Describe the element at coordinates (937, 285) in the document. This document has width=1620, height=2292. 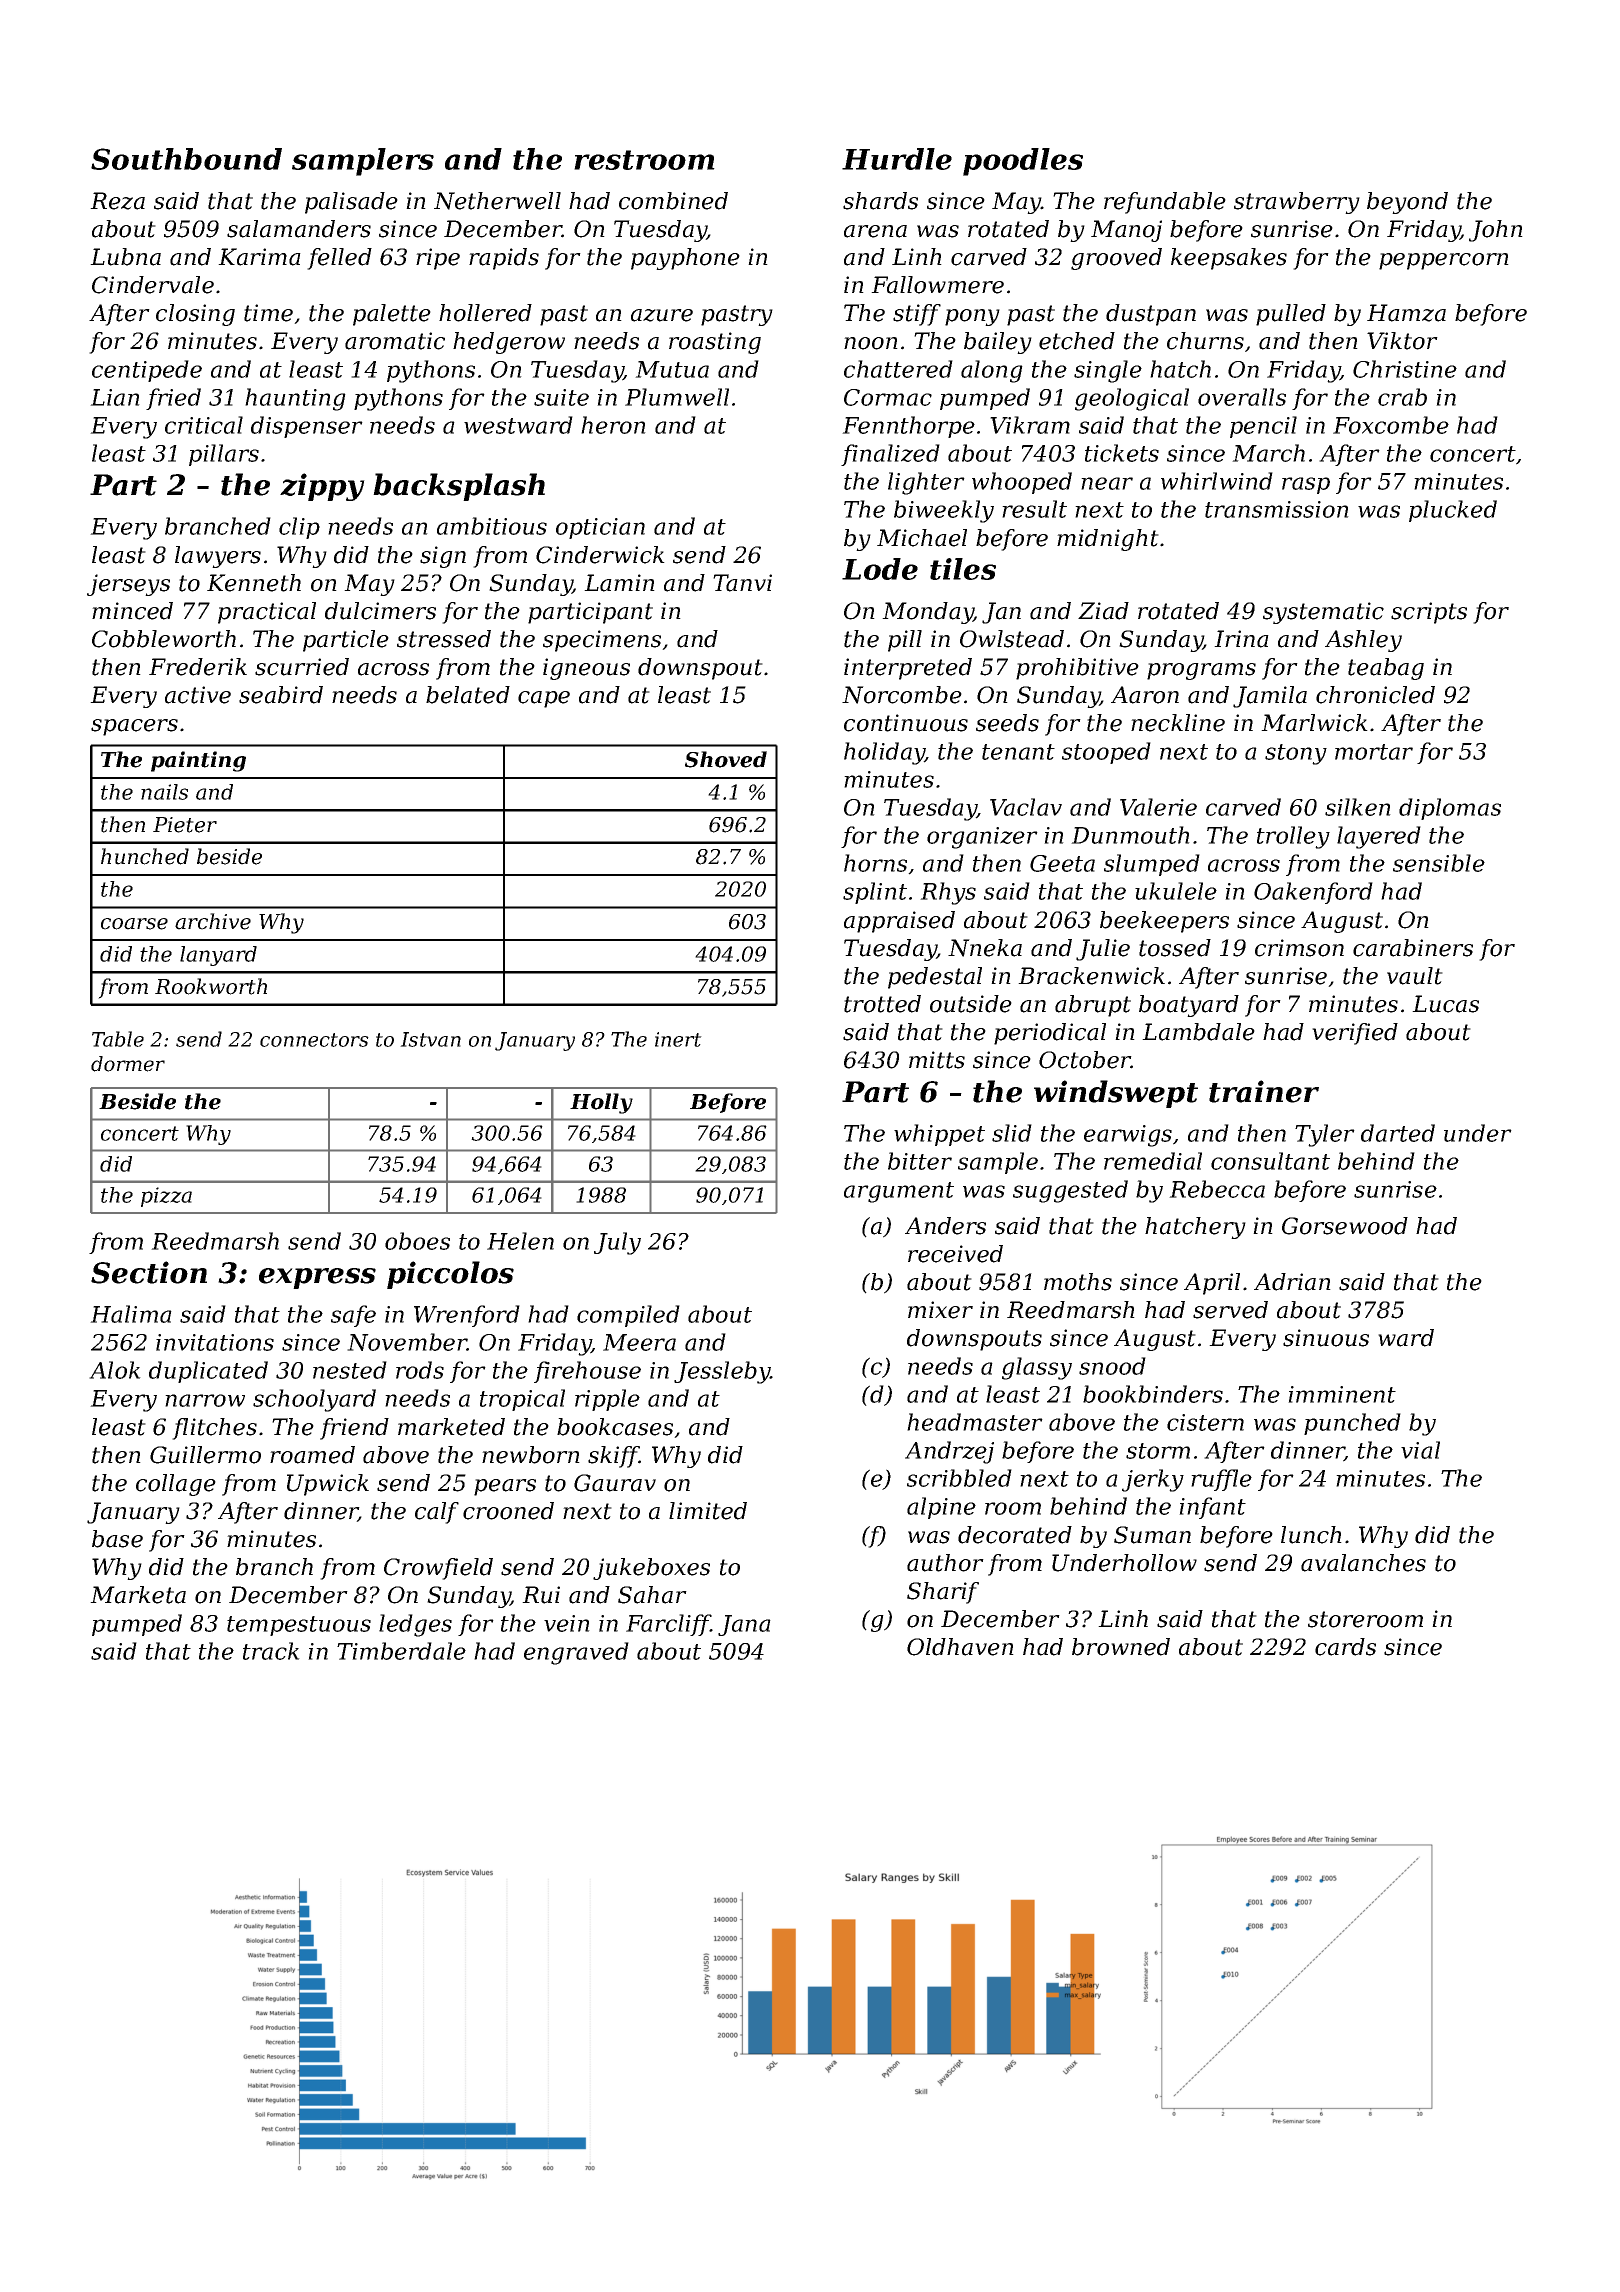
I see `Fallowmere` at that location.
